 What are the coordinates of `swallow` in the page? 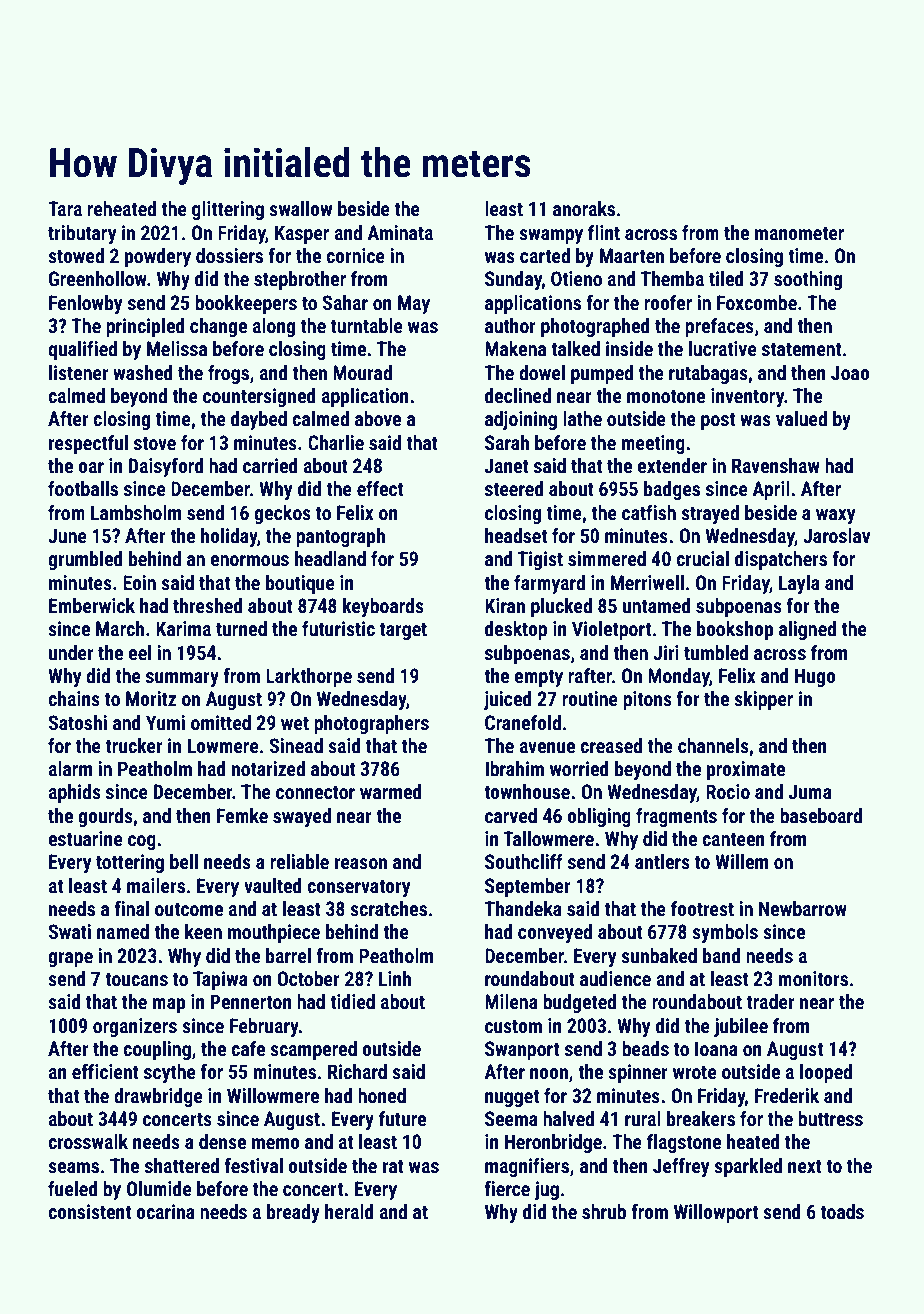 It's located at (300, 209).
